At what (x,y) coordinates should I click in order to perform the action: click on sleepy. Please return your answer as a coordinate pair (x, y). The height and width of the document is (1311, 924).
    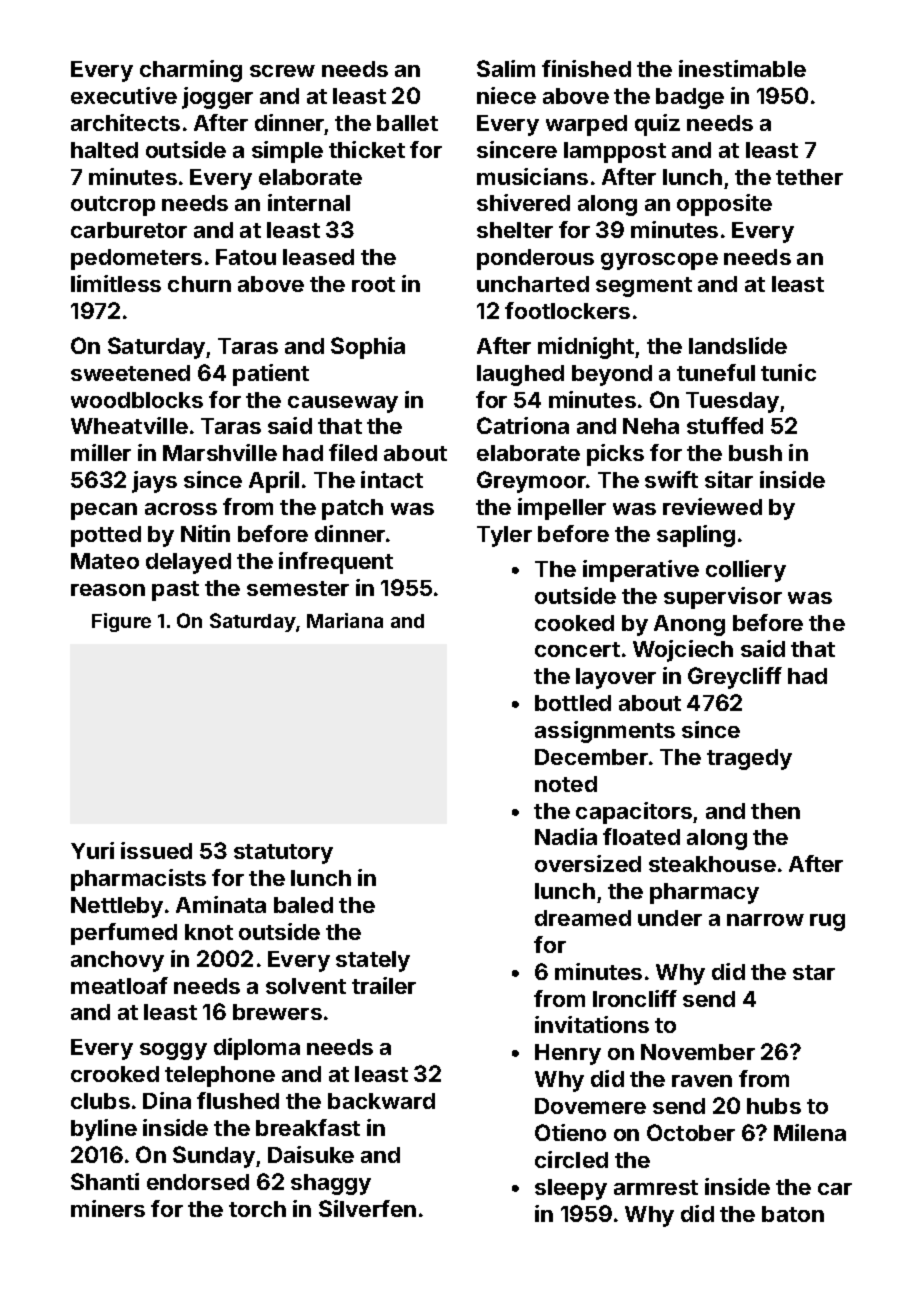
    Looking at the image, I should click on (571, 1189).
